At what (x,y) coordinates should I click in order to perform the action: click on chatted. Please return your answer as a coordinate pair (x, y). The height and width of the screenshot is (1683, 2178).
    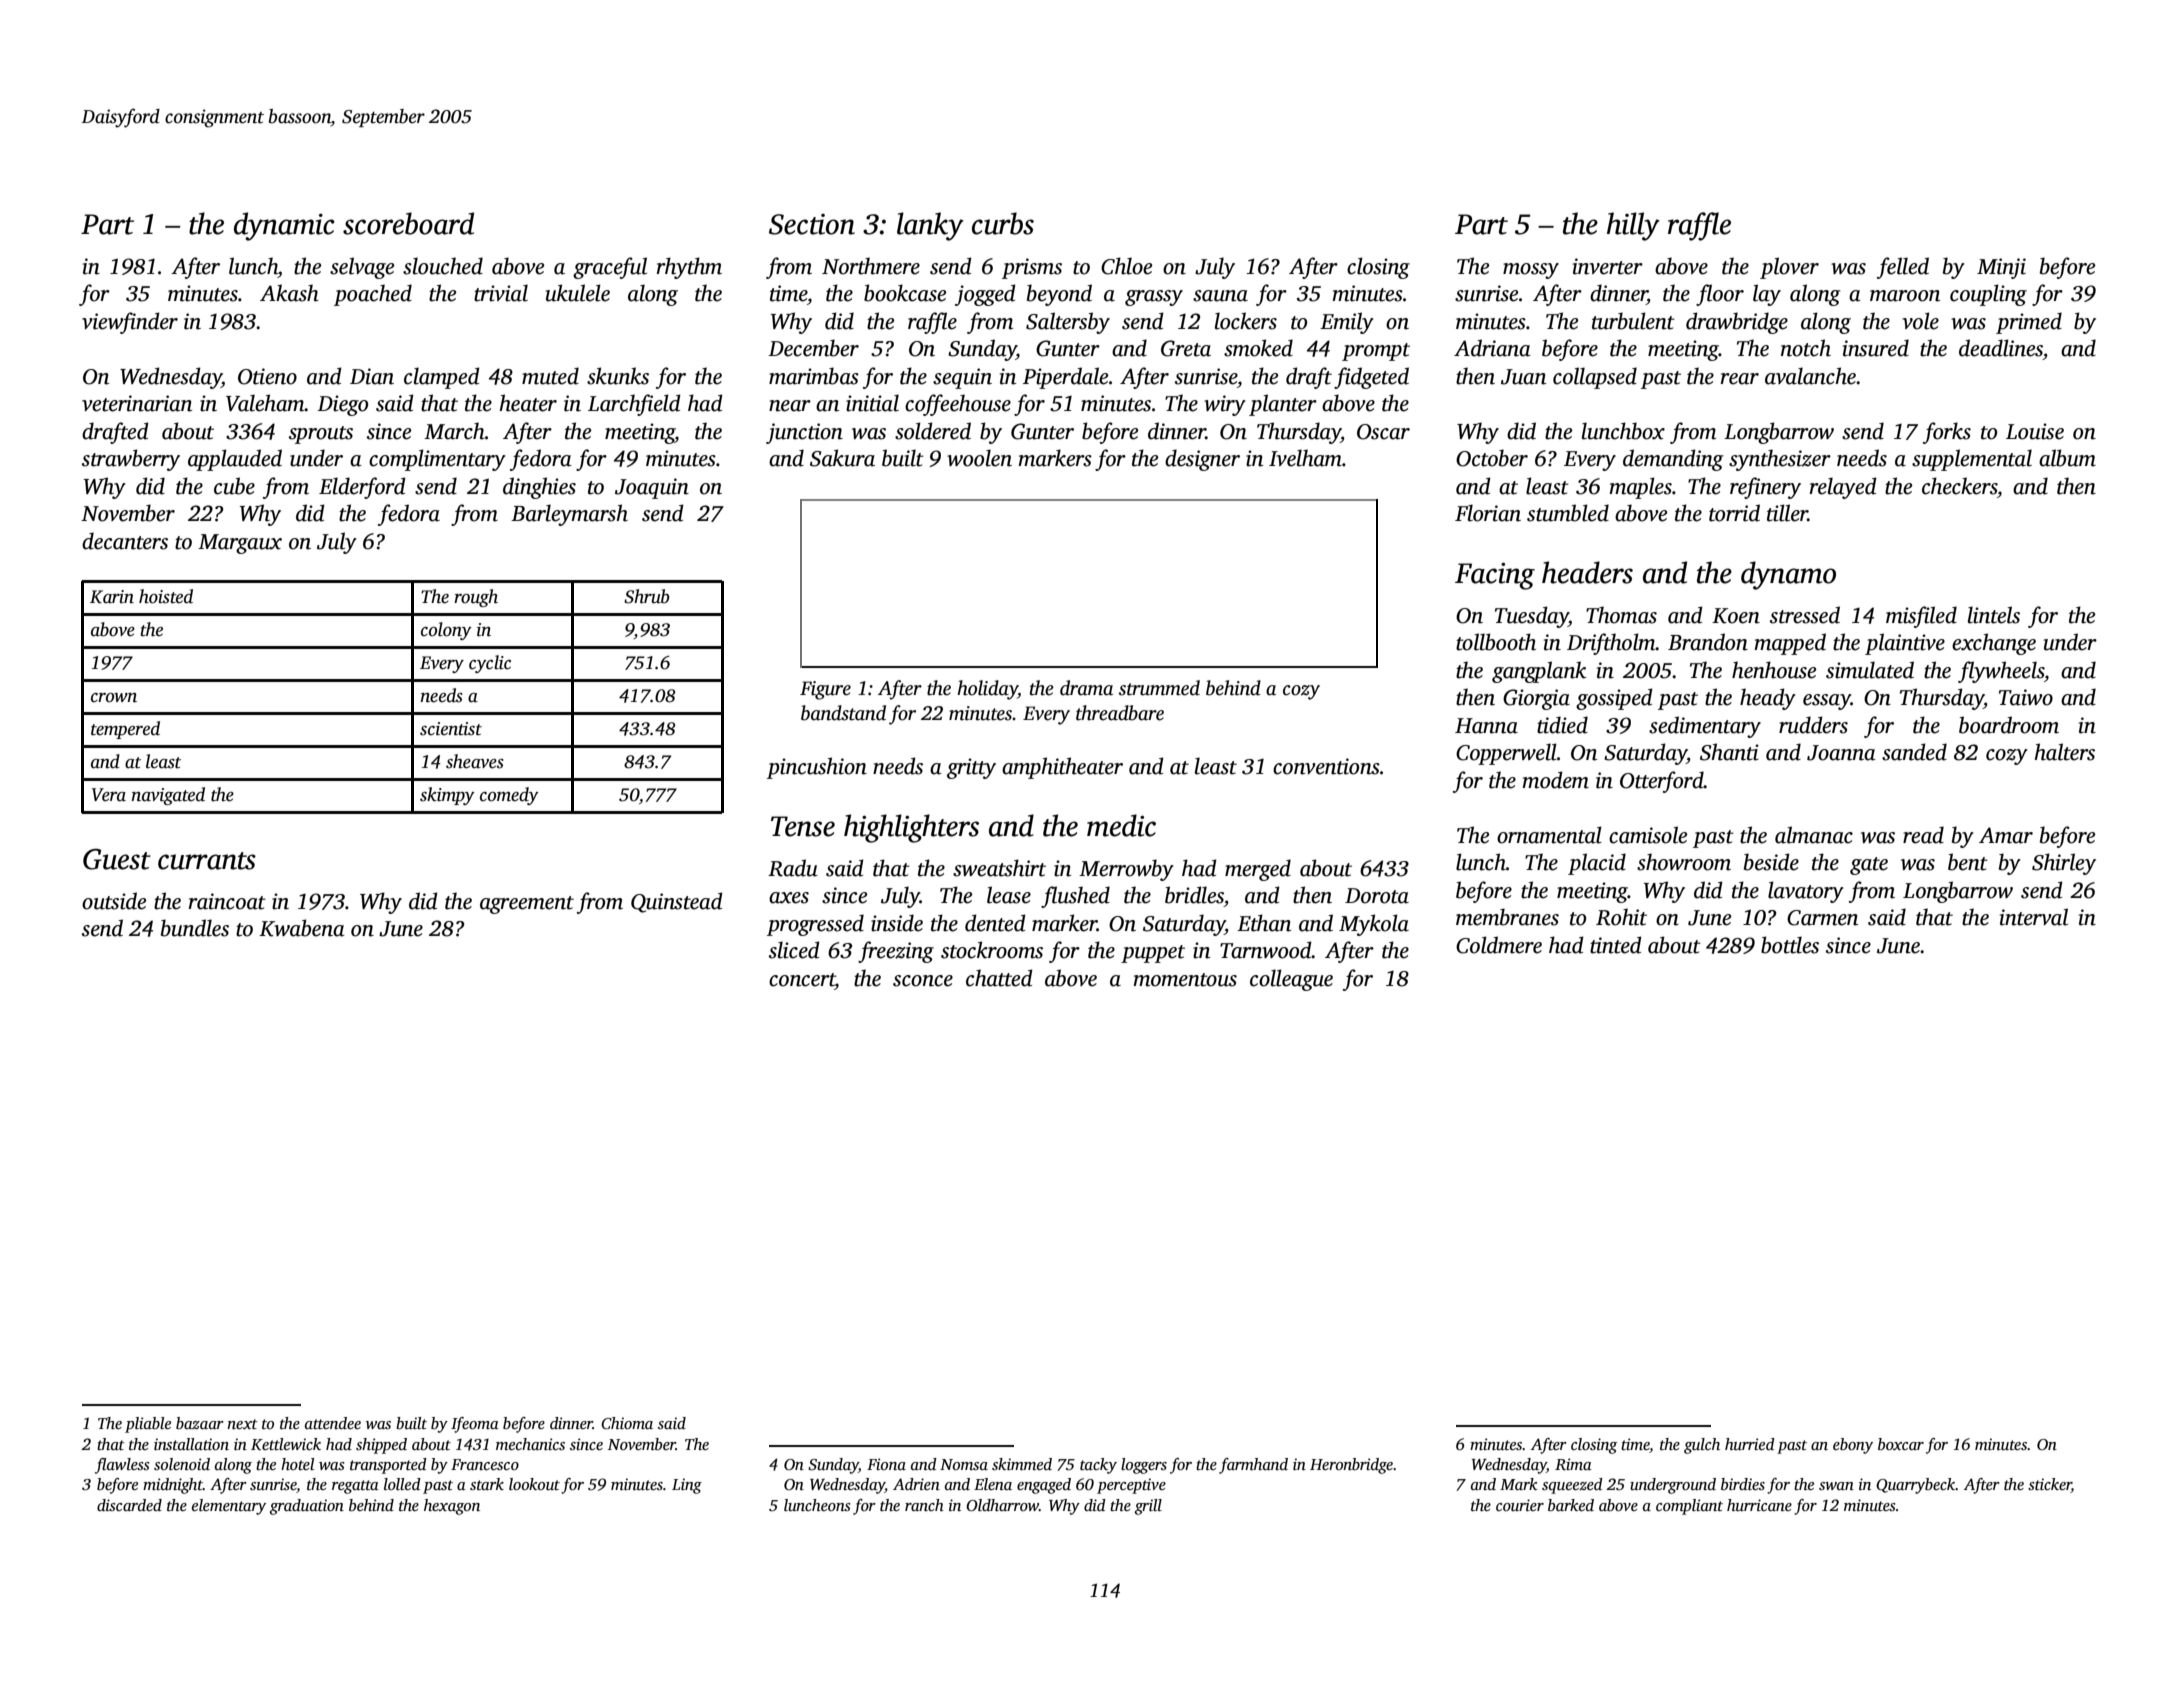
    Looking at the image, I should click on (999, 978).
